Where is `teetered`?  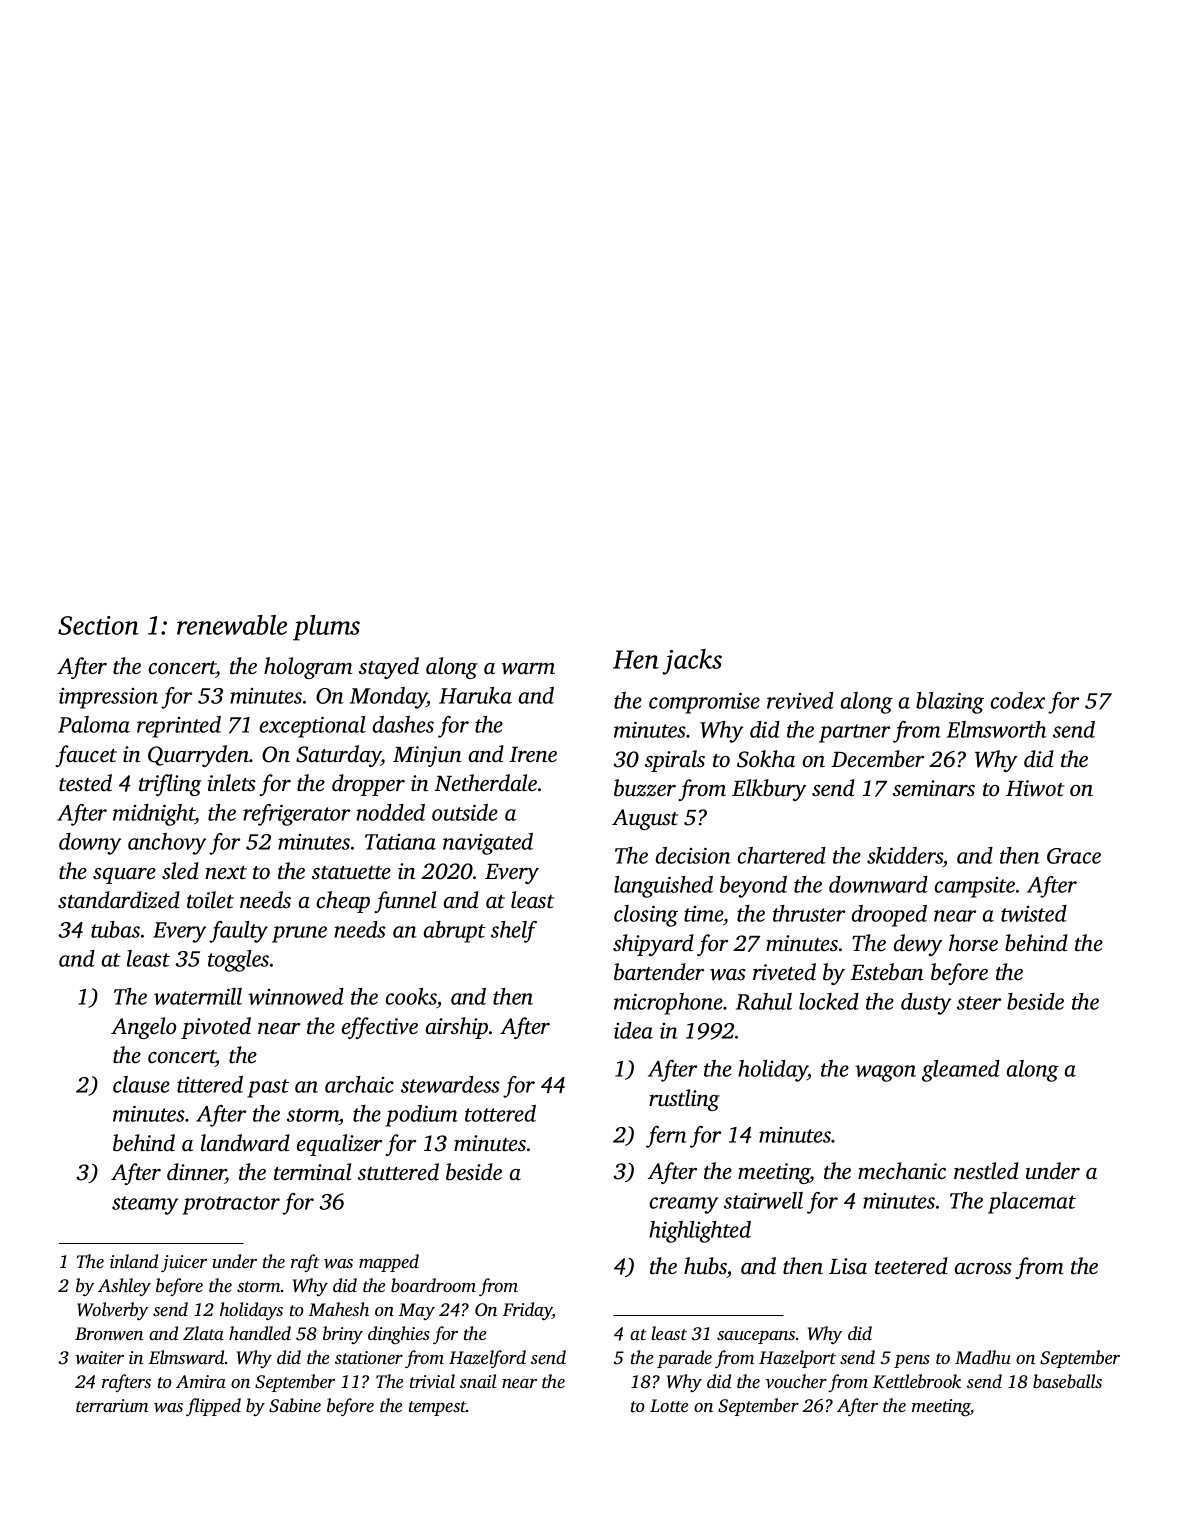
teetered is located at coordinates (911, 1266).
